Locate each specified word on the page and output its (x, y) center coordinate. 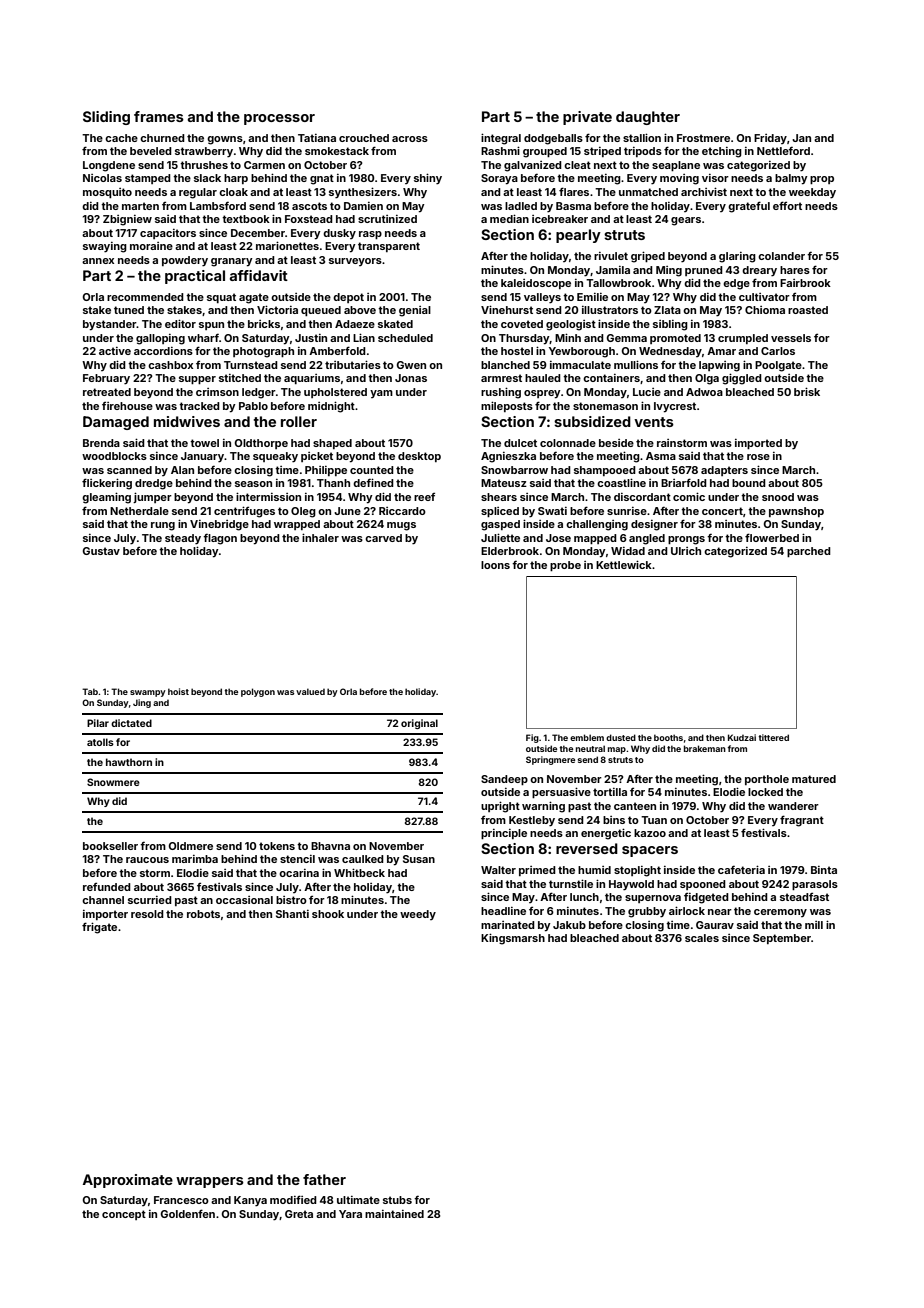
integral (501, 139)
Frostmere (703, 138)
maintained (394, 1214)
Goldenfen (188, 1213)
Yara (350, 1214)
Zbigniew (127, 220)
